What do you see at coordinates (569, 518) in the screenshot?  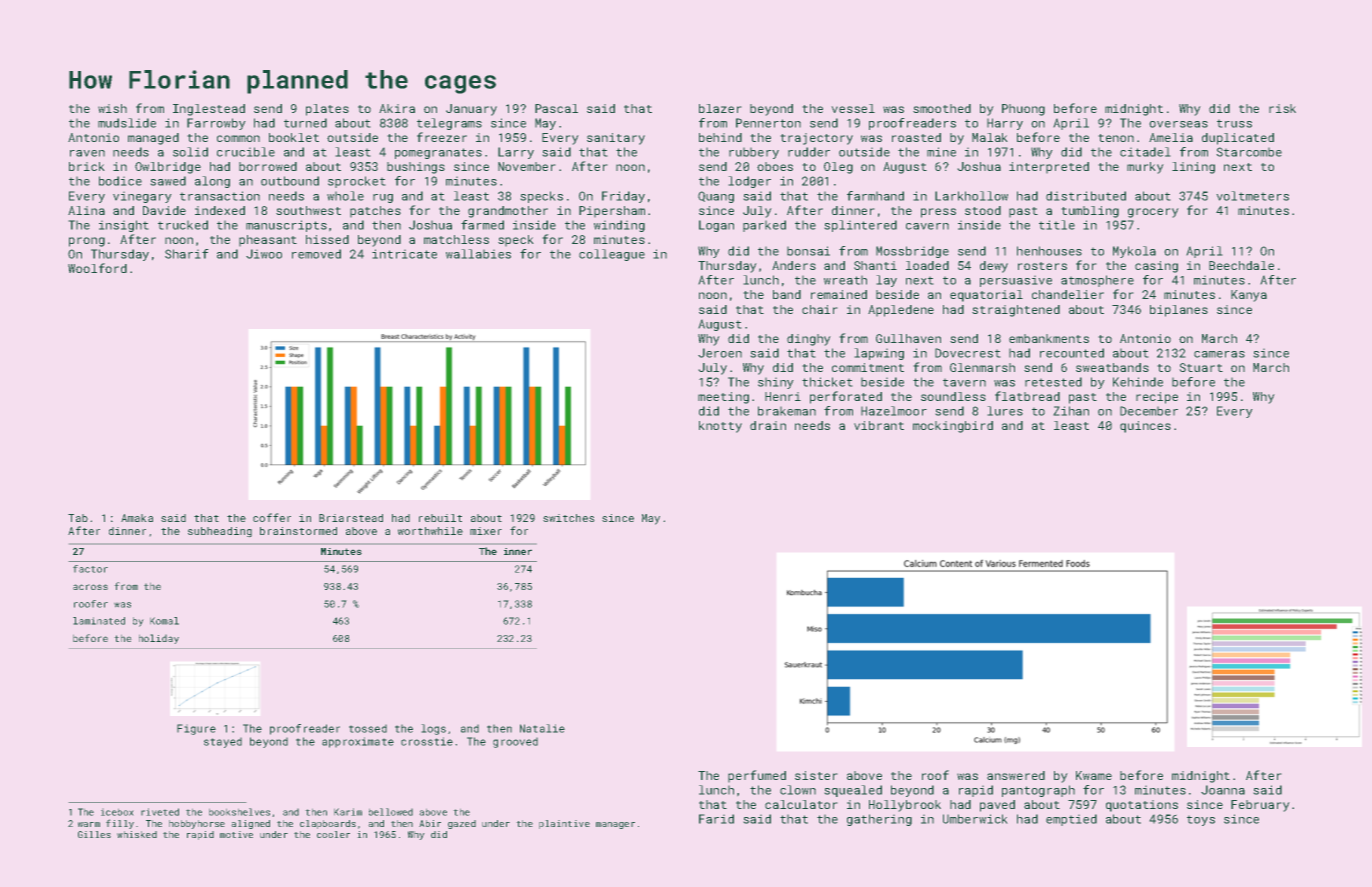 I see `switches` at bounding box center [569, 518].
